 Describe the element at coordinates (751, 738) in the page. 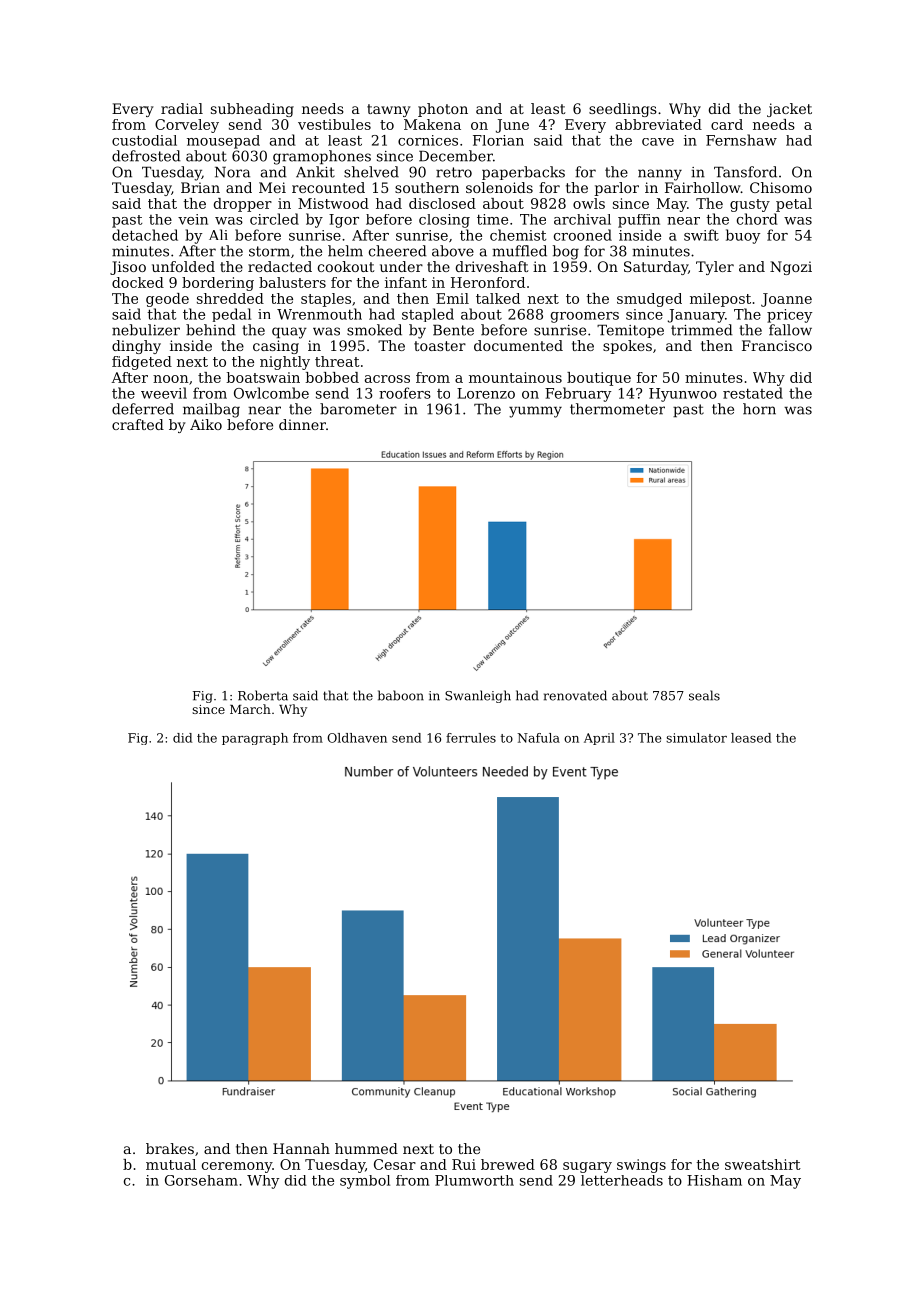

I see `leased` at that location.
